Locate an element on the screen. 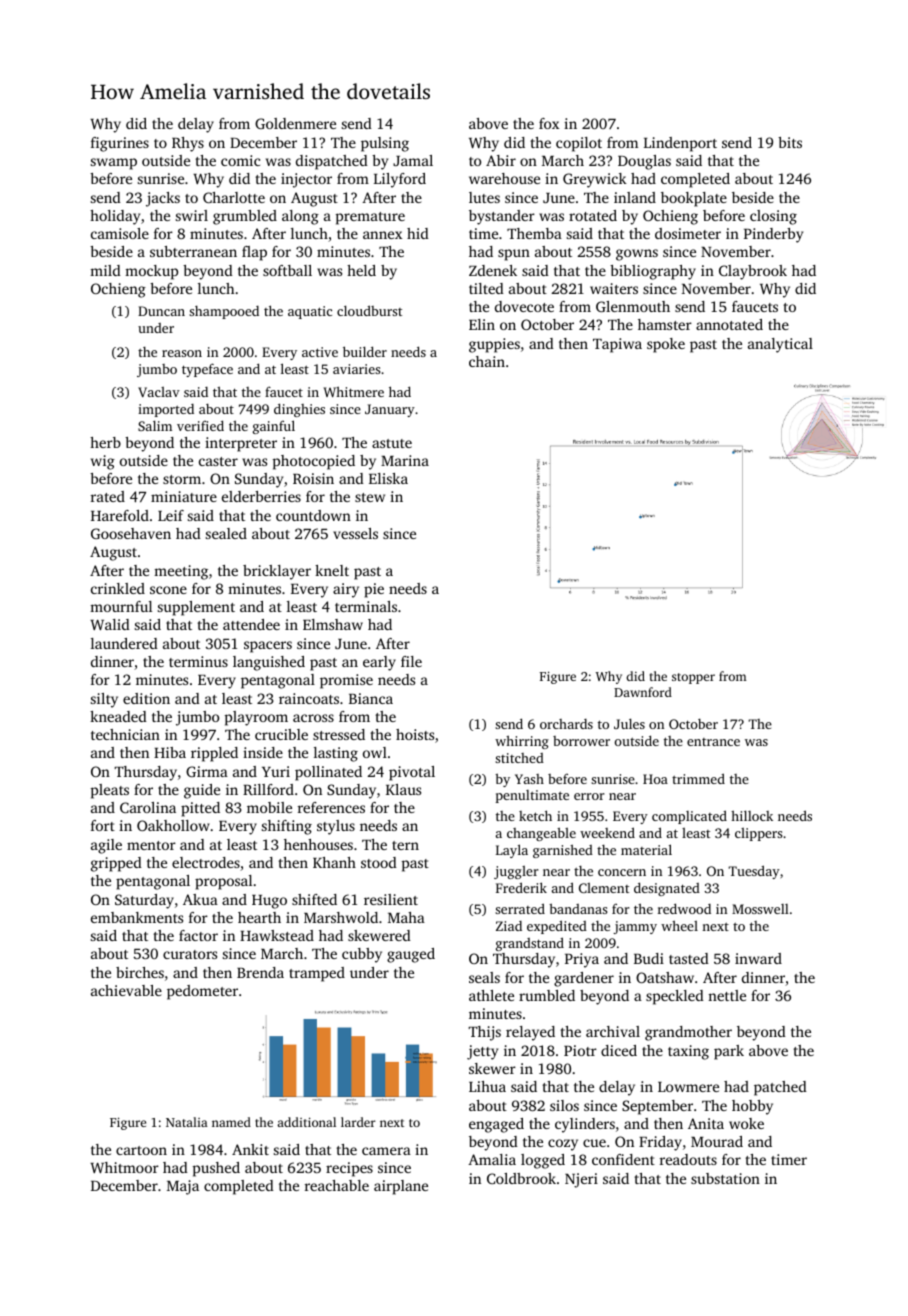 Image resolution: width=908 pixels, height=1316 pixels. Akua is located at coordinates (200, 899).
